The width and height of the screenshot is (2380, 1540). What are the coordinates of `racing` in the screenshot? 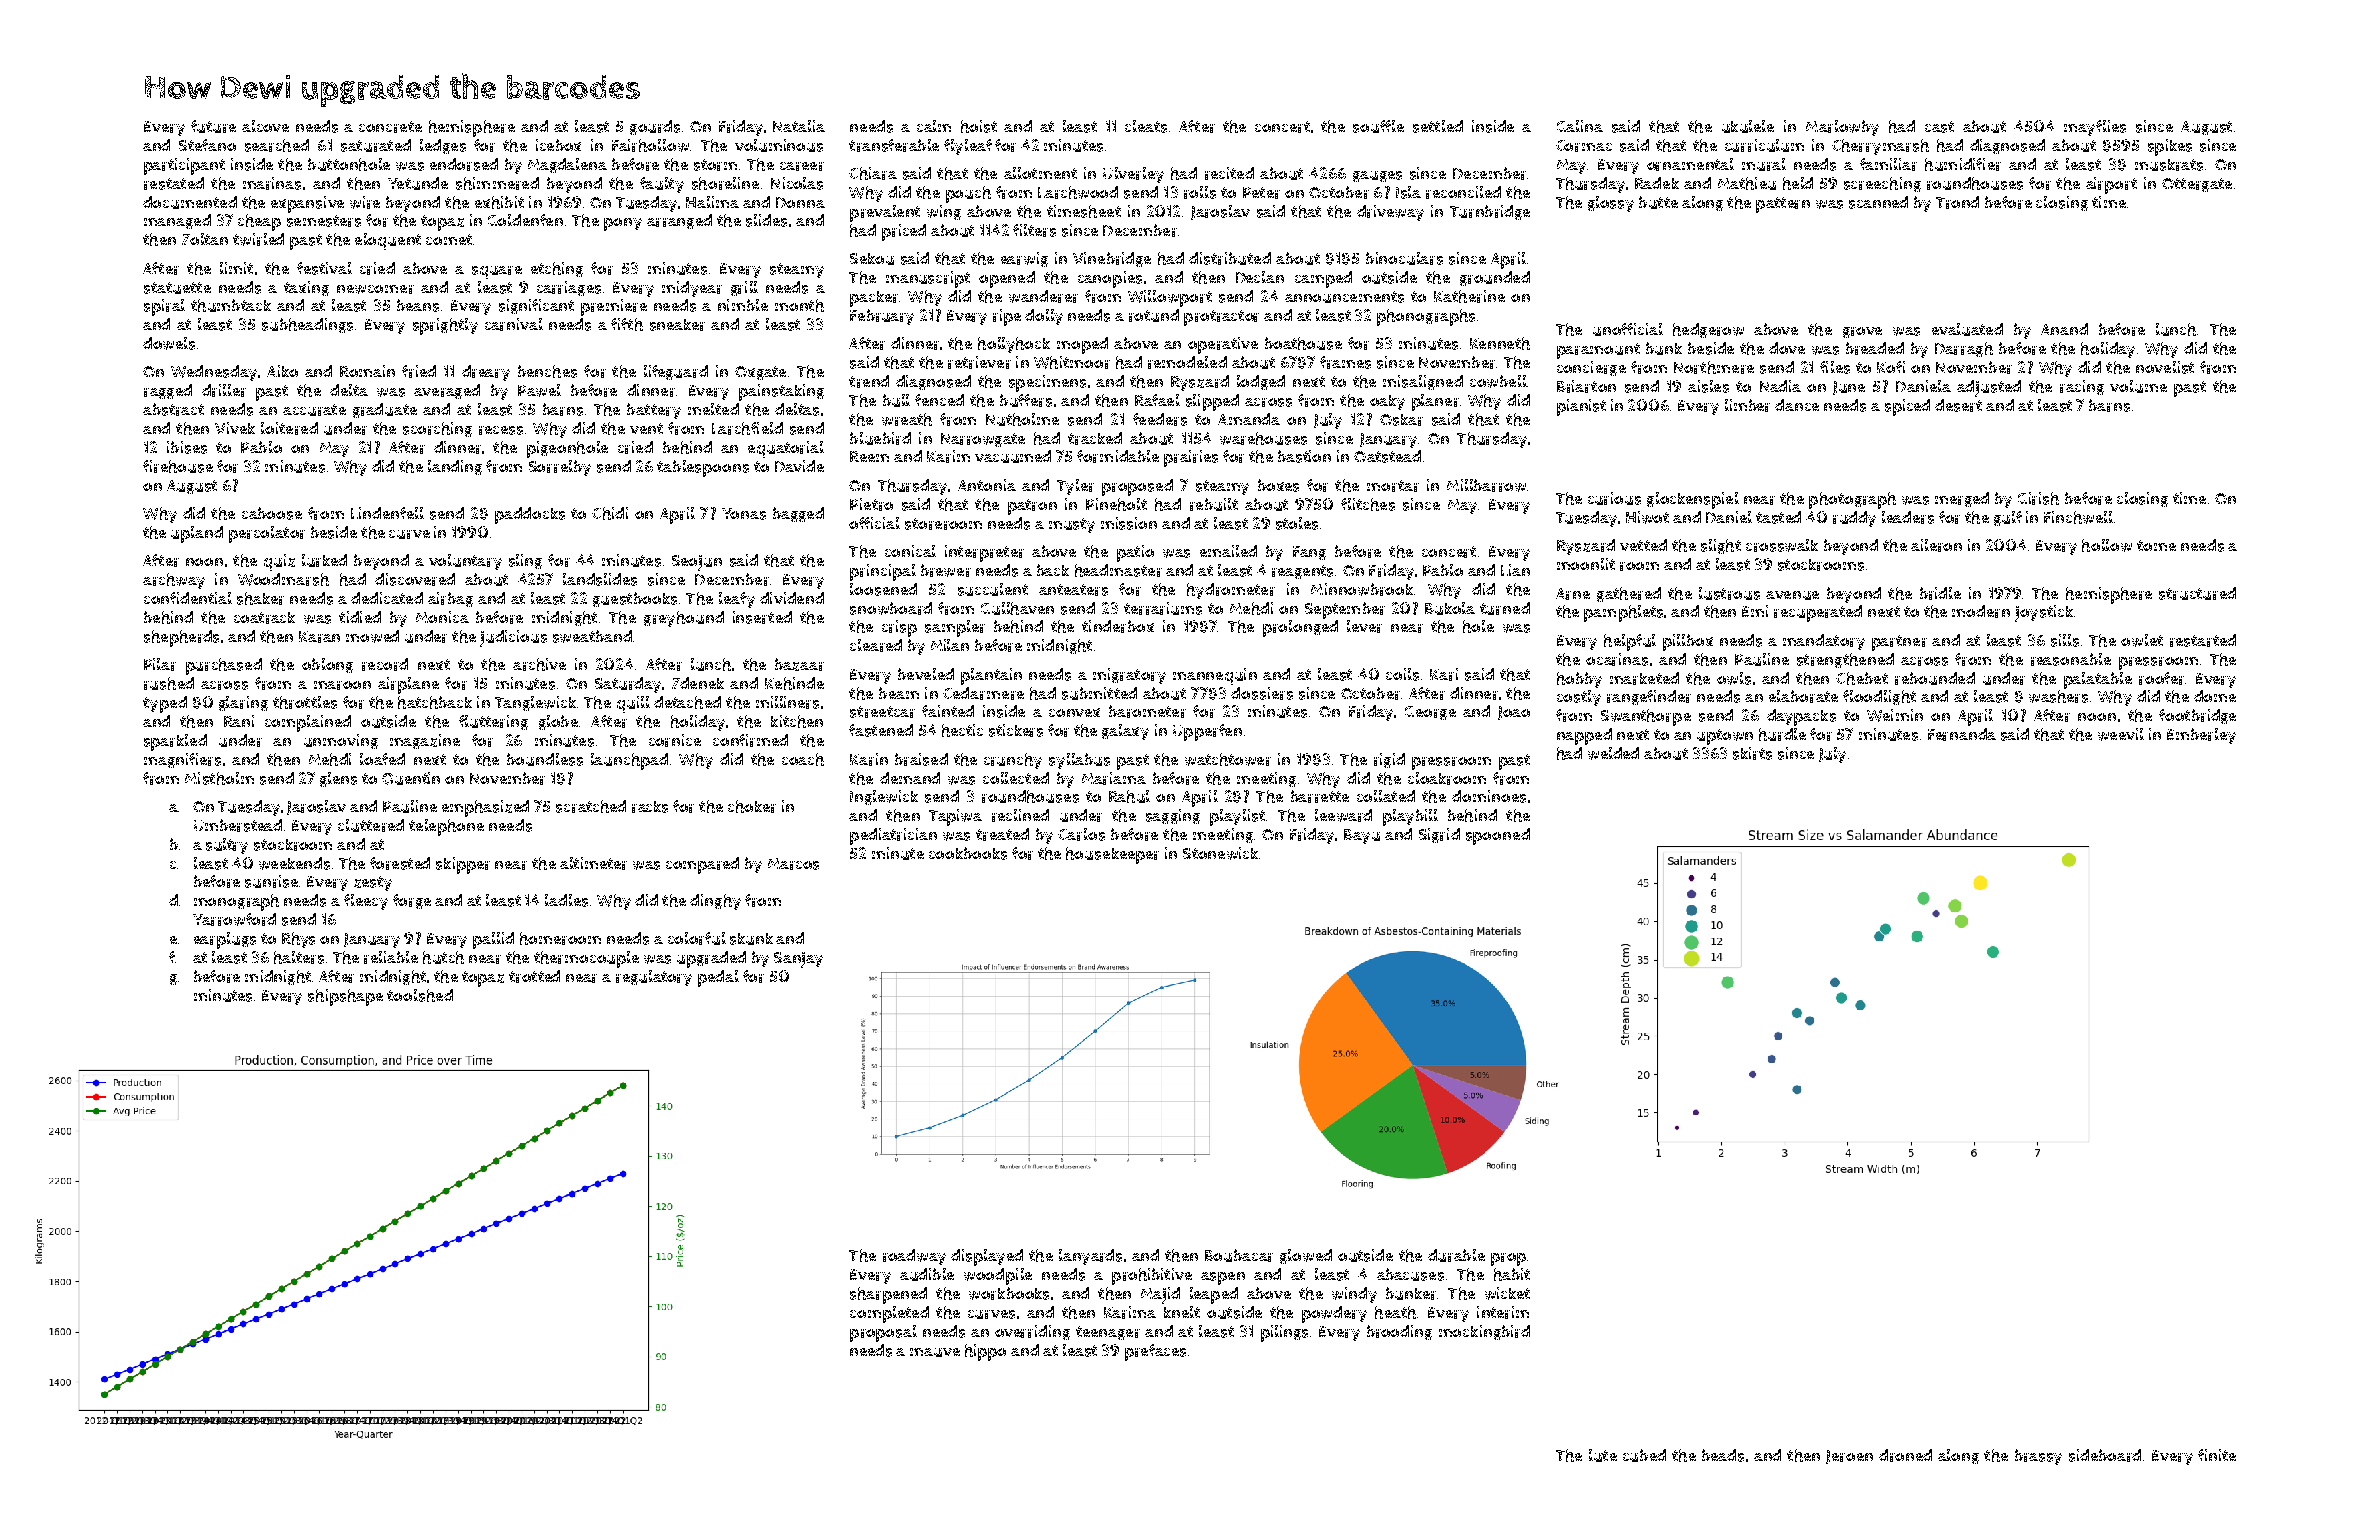 It's located at (2082, 387).
